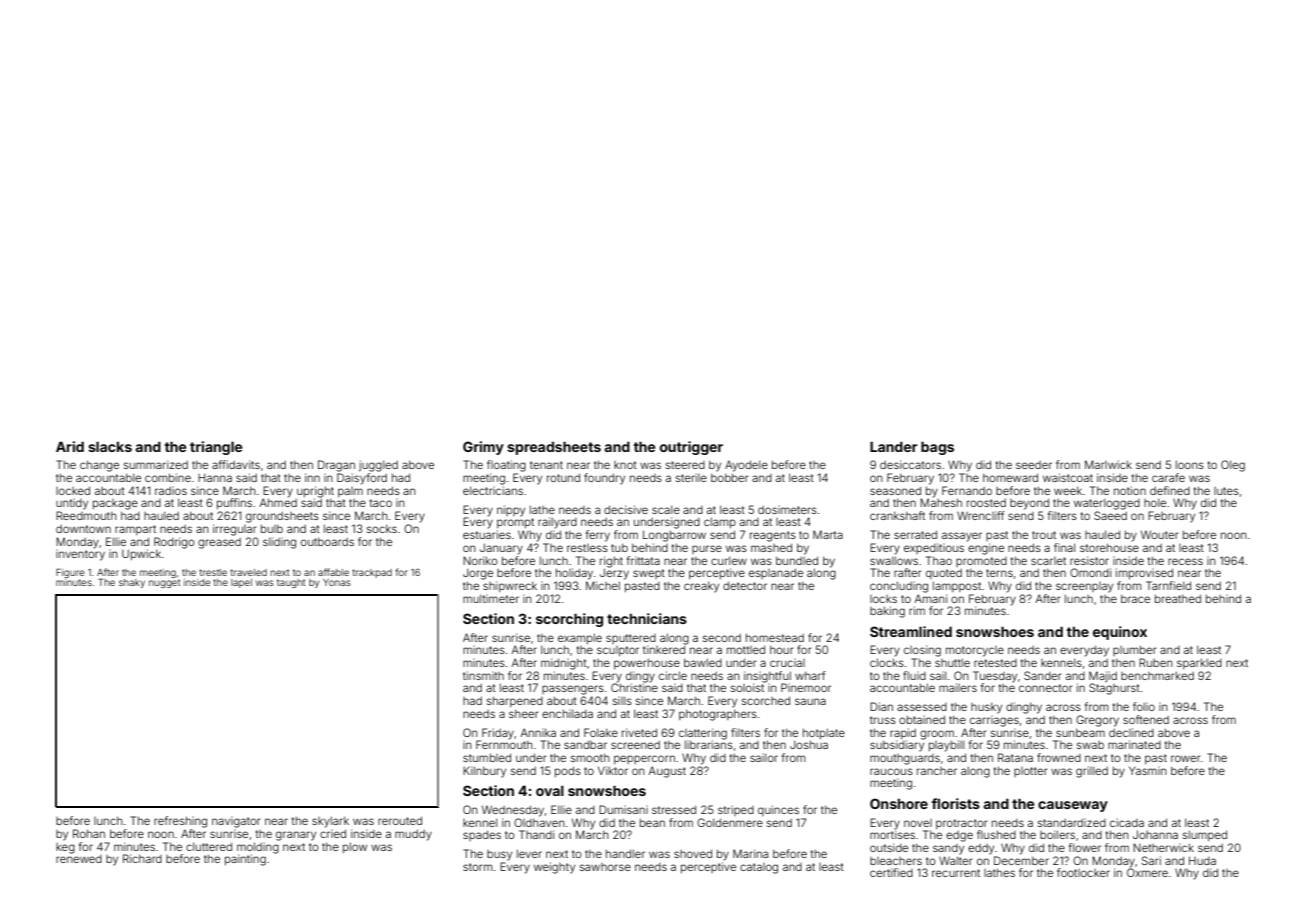 This document has width=1308, height=924. Describe the element at coordinates (498, 734) in the document. I see `Friday` at that location.
